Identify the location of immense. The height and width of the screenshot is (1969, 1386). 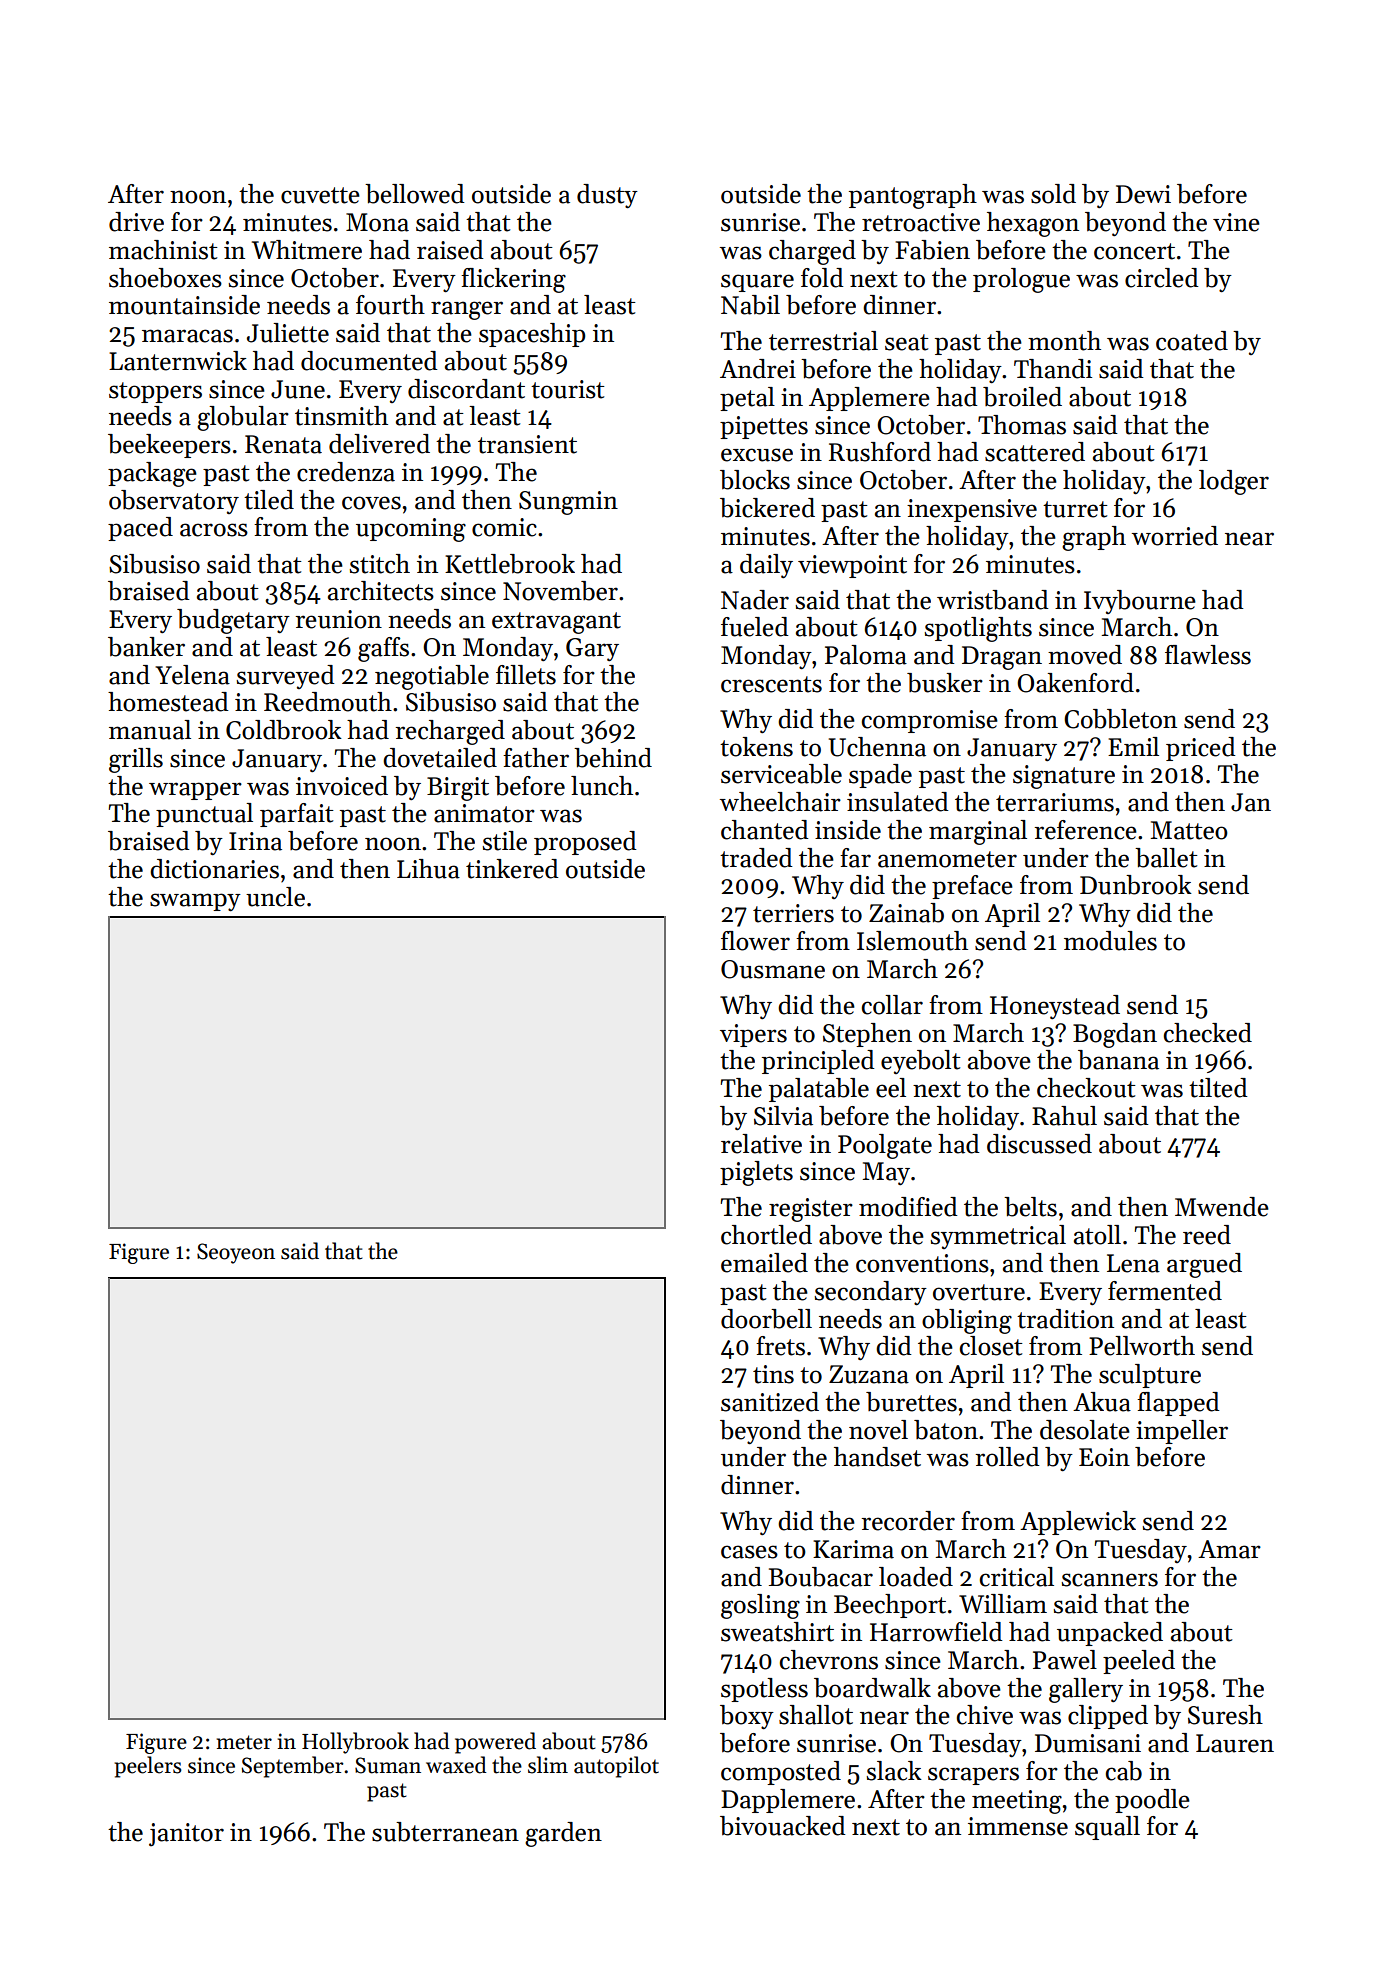
(1018, 1826).
